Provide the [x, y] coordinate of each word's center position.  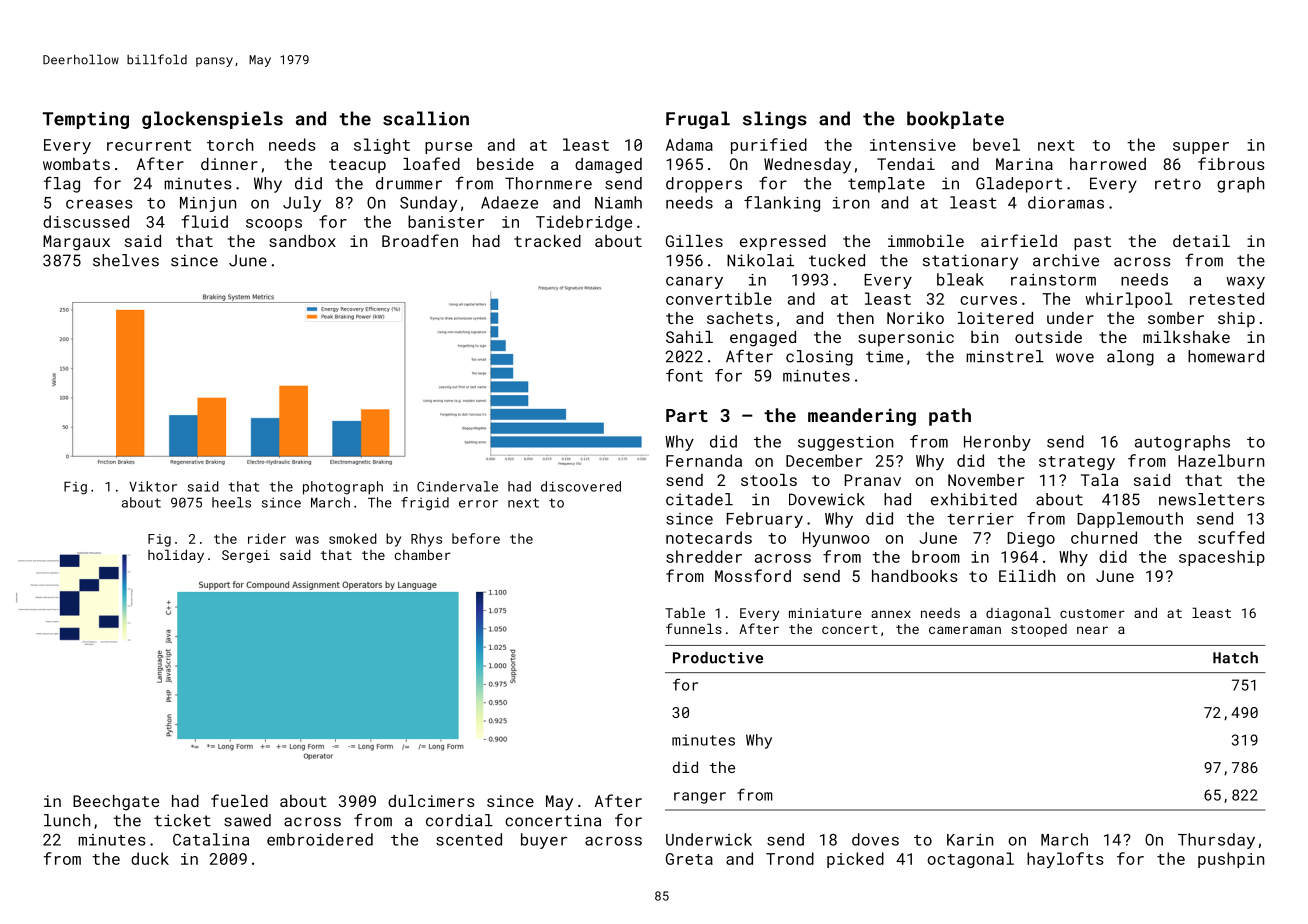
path [950, 417]
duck [150, 858]
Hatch [1235, 658]
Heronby [997, 443]
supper [1201, 148]
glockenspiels [212, 120]
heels [231, 502]
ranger [700, 798]
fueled [239, 800]
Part [687, 415]
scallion [426, 118]
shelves [126, 260]
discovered [581, 486]
